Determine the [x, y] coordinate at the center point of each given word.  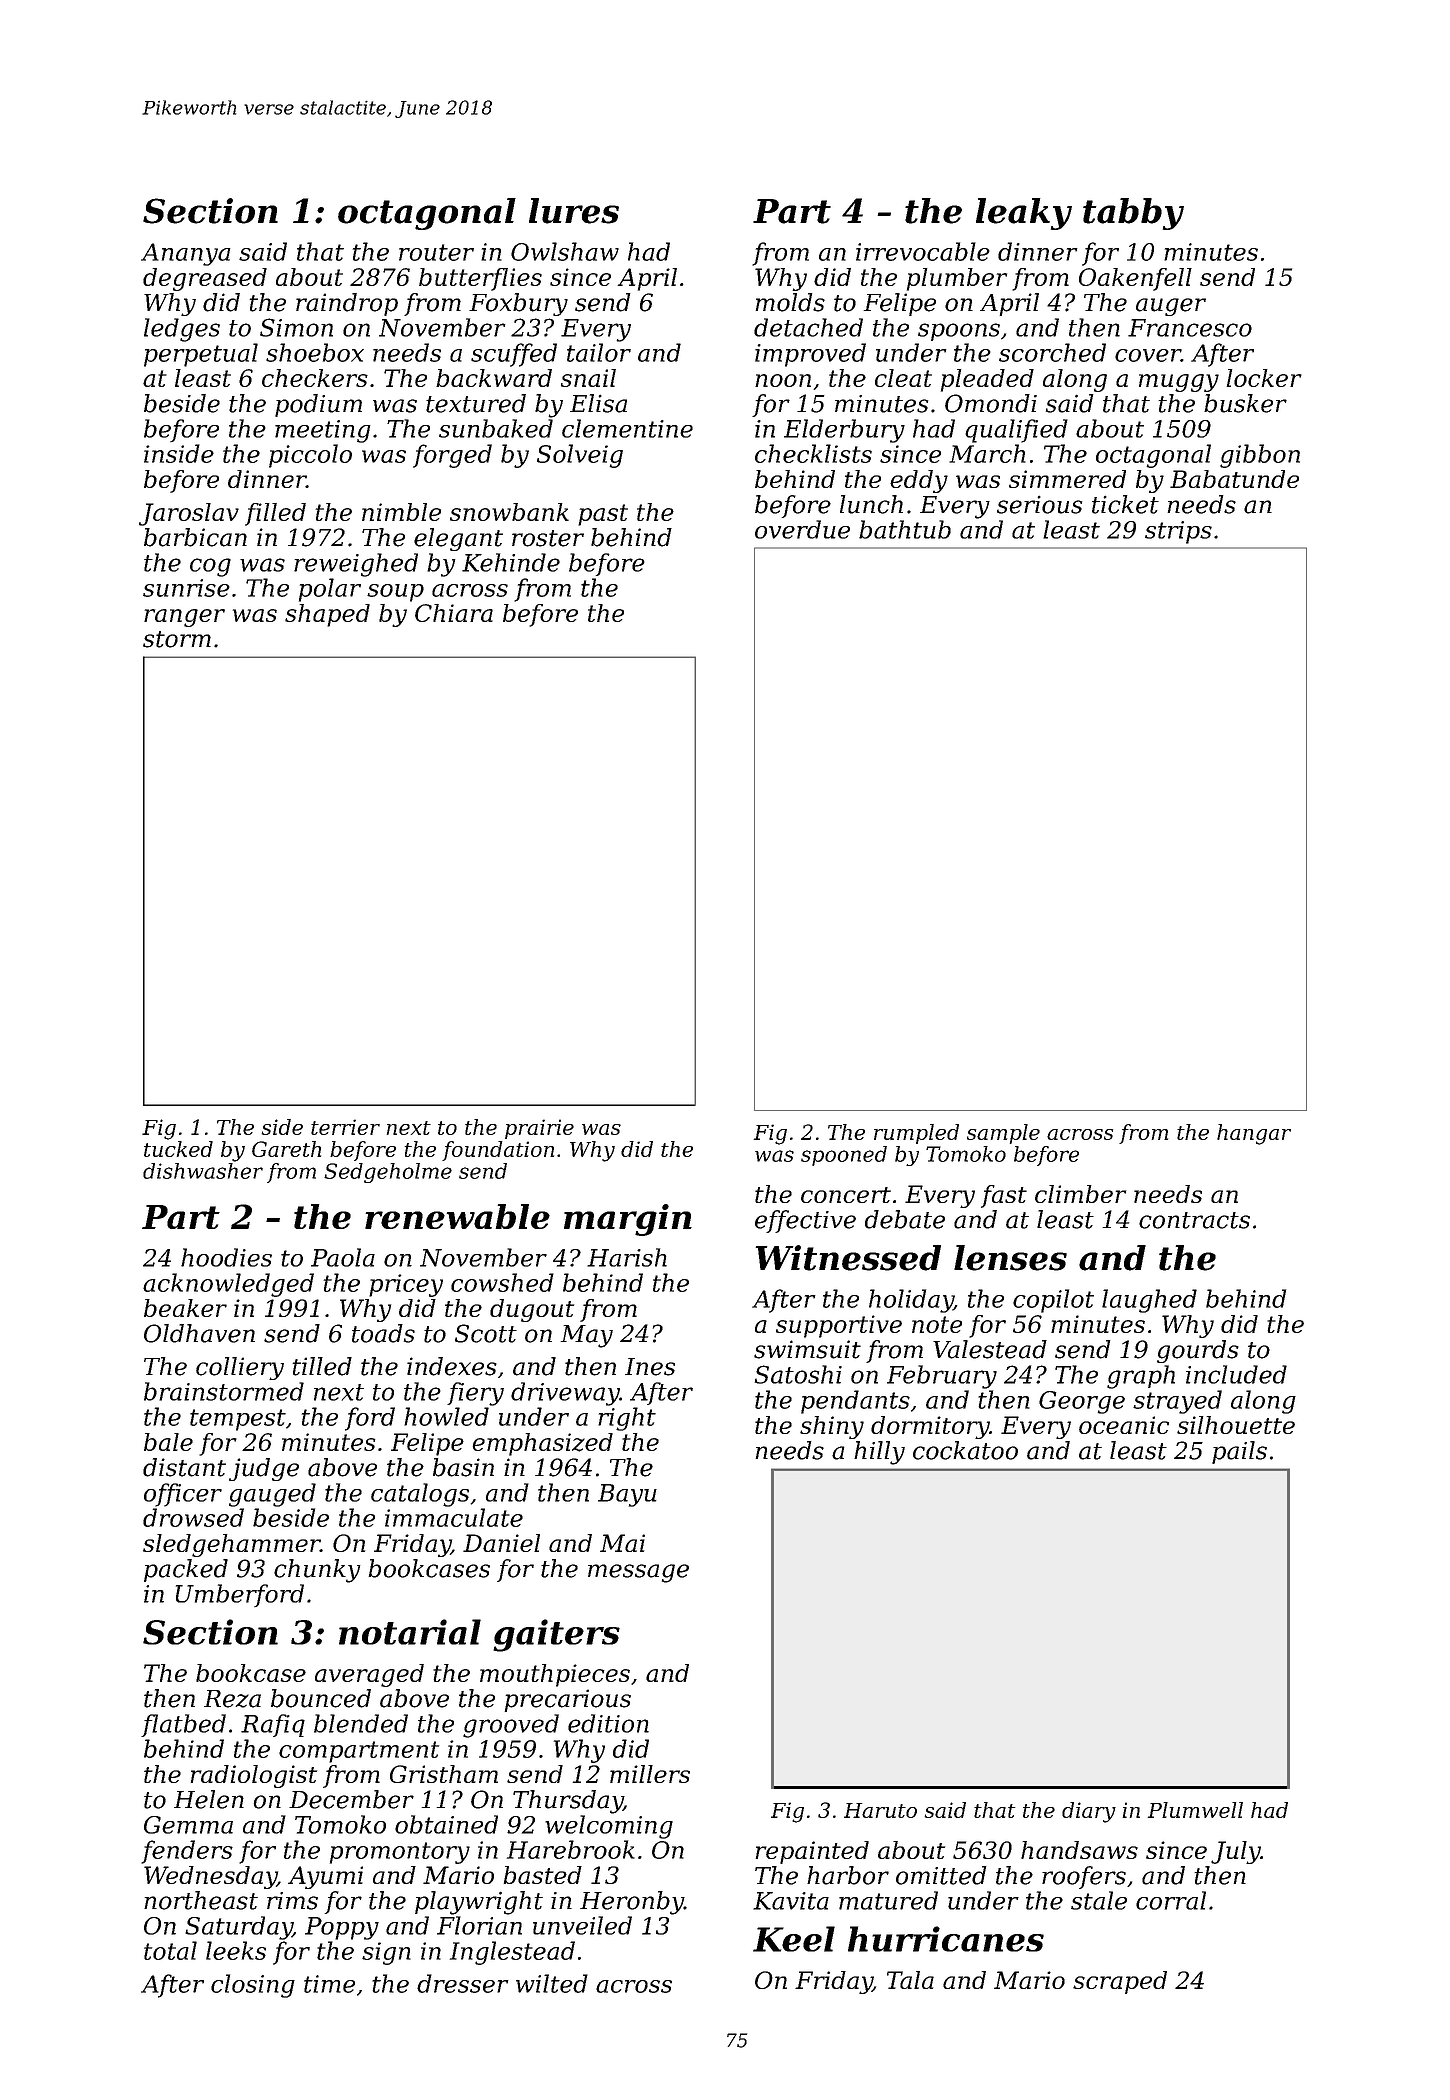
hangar [1254, 1134]
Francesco [1190, 328]
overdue [802, 529]
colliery [240, 1368]
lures [574, 211]
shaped [327, 615]
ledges [182, 330]
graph [1141, 1377]
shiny [832, 1427]
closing [253, 1986]
